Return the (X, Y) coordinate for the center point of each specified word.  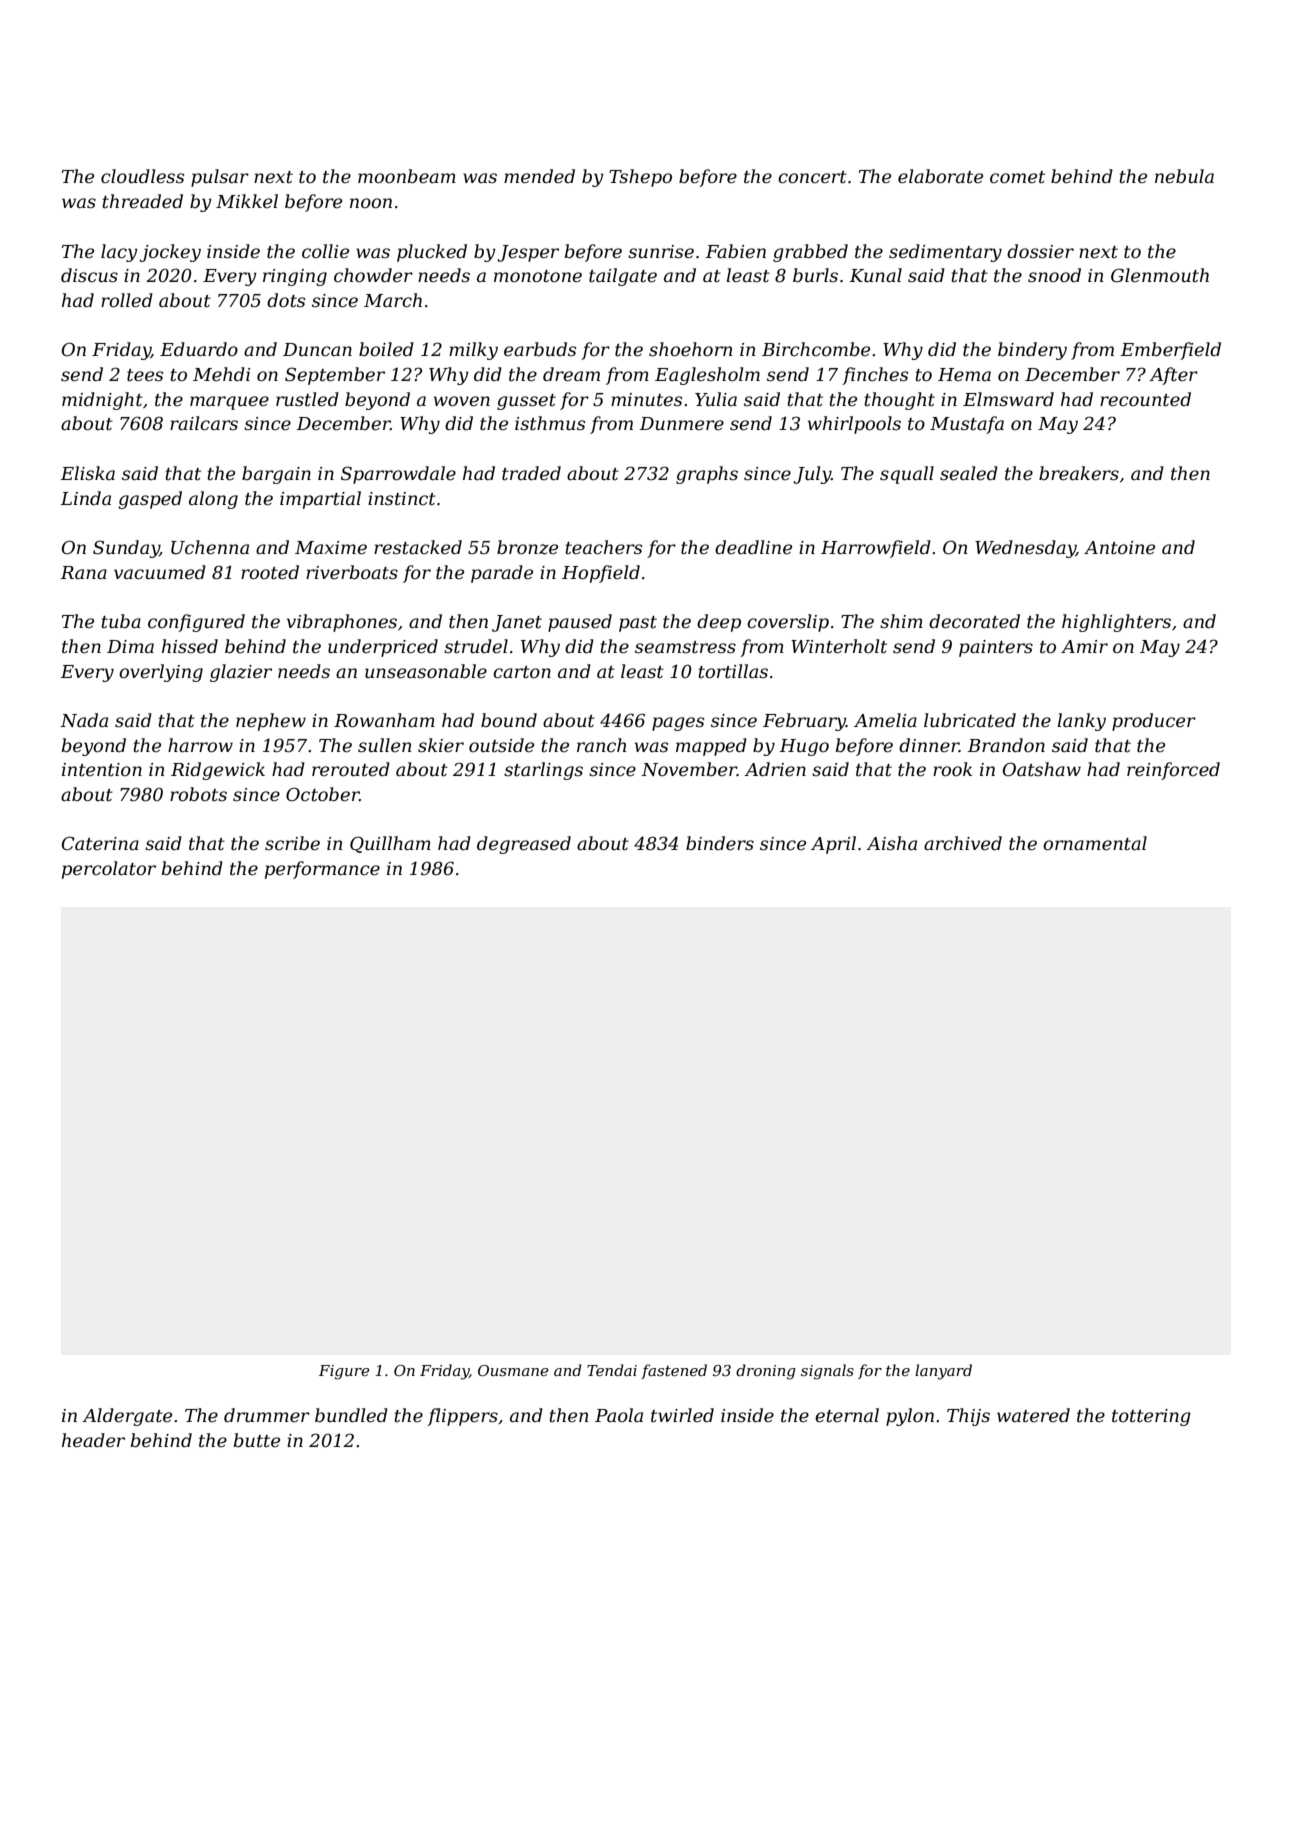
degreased (524, 845)
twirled (682, 1415)
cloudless (142, 176)
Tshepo (640, 178)
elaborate (940, 176)
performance (322, 870)
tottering (1151, 1417)
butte (257, 1440)
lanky (1081, 722)
